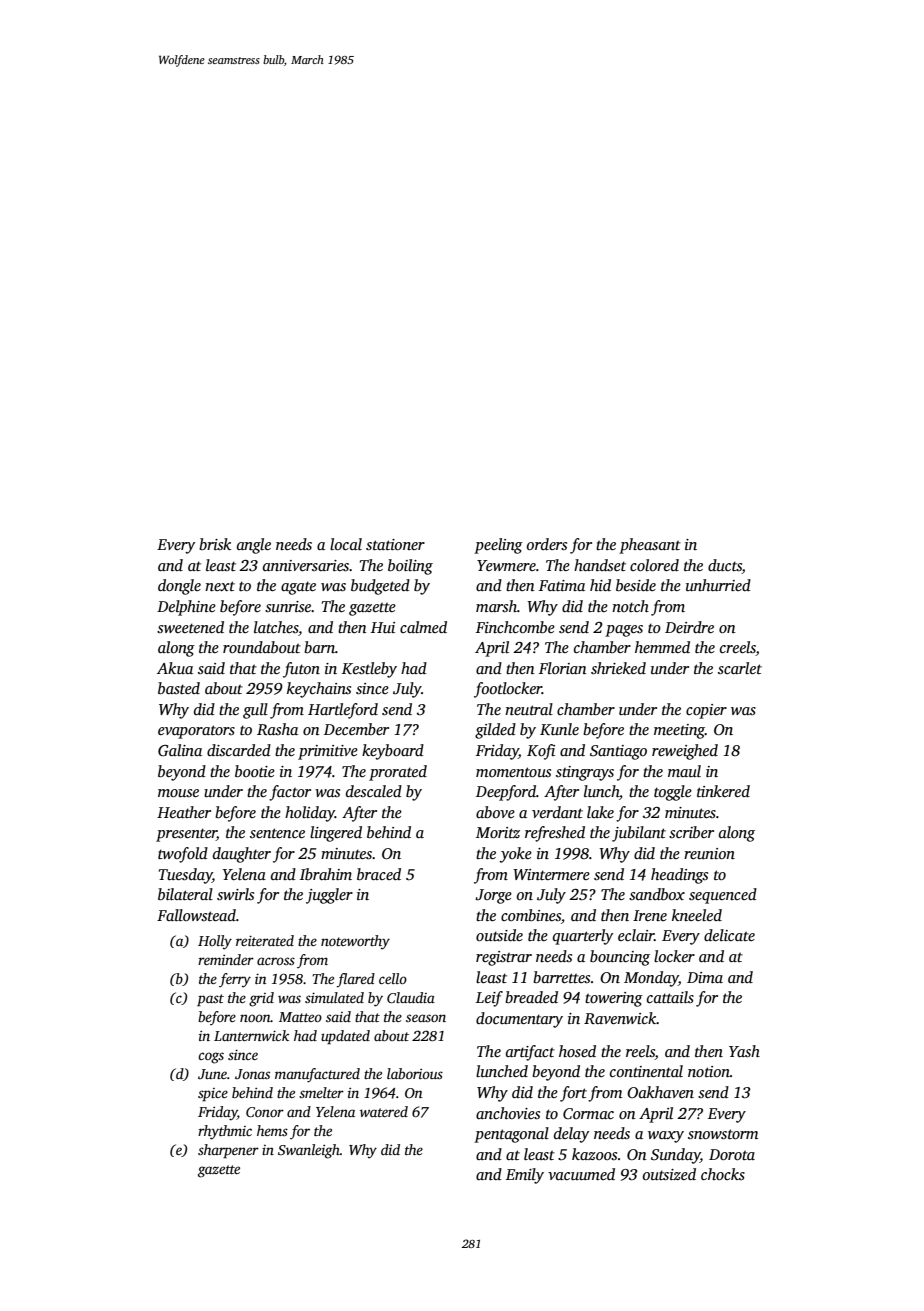 The width and height of the screenshot is (924, 1311). What do you see at coordinates (530, 1053) in the screenshot?
I see `artifact` at bounding box center [530, 1053].
